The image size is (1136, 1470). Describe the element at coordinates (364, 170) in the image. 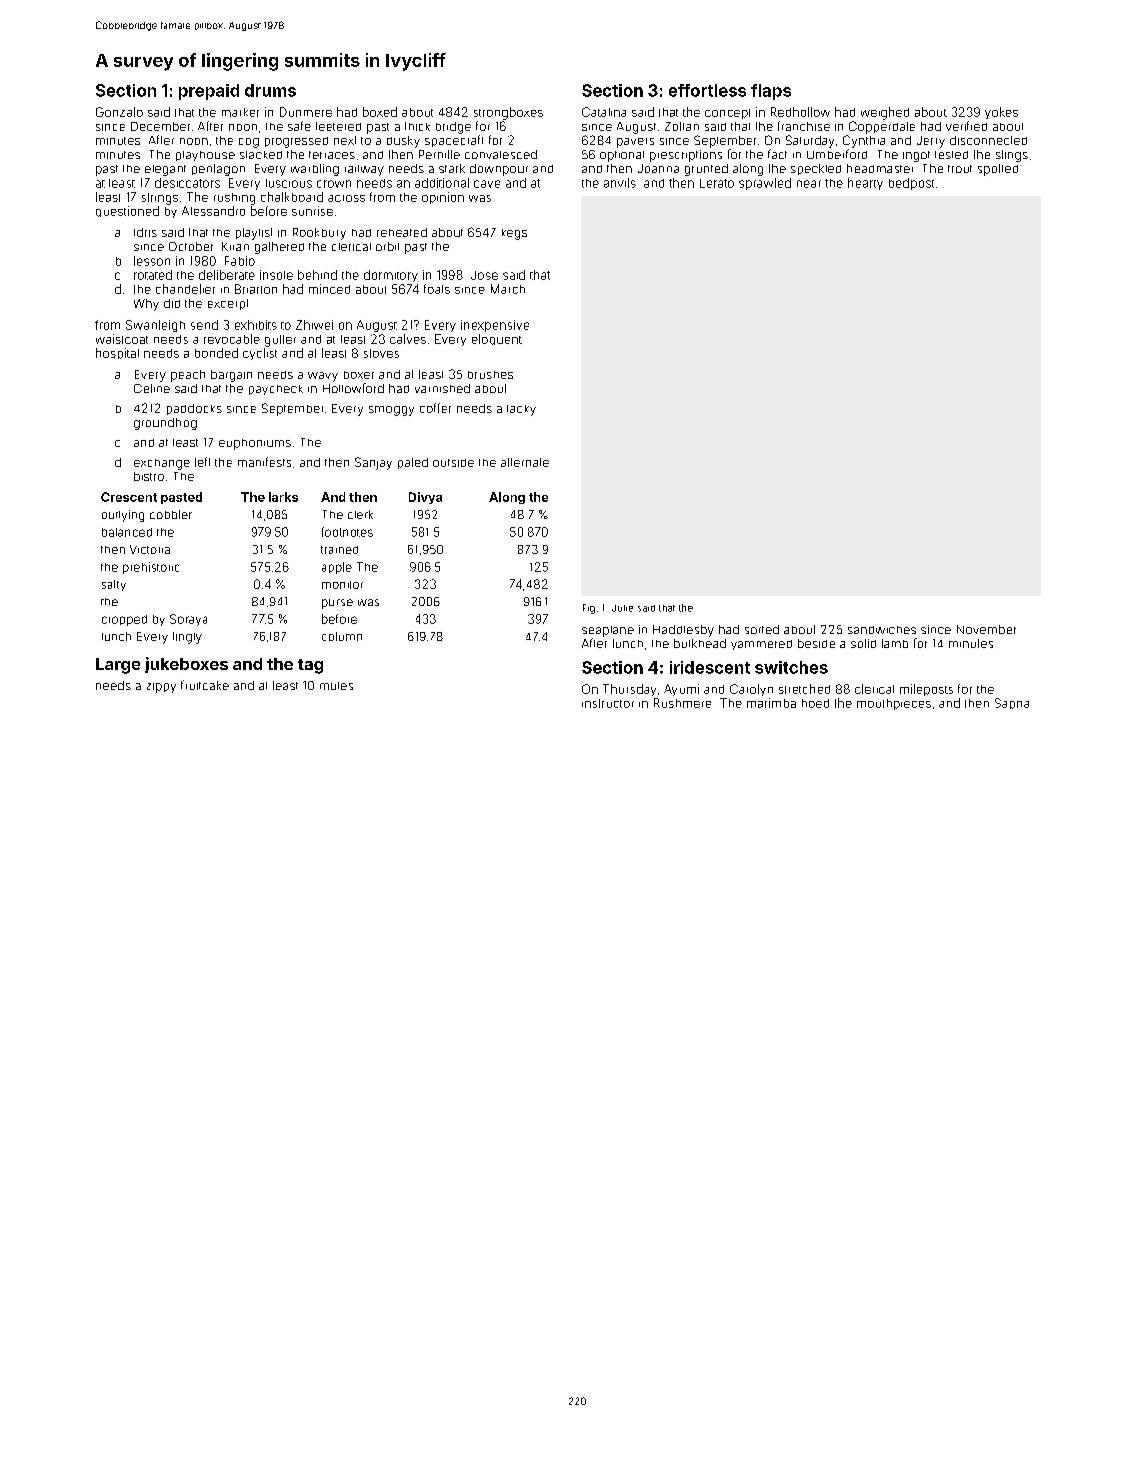

I see `railway` at that location.
